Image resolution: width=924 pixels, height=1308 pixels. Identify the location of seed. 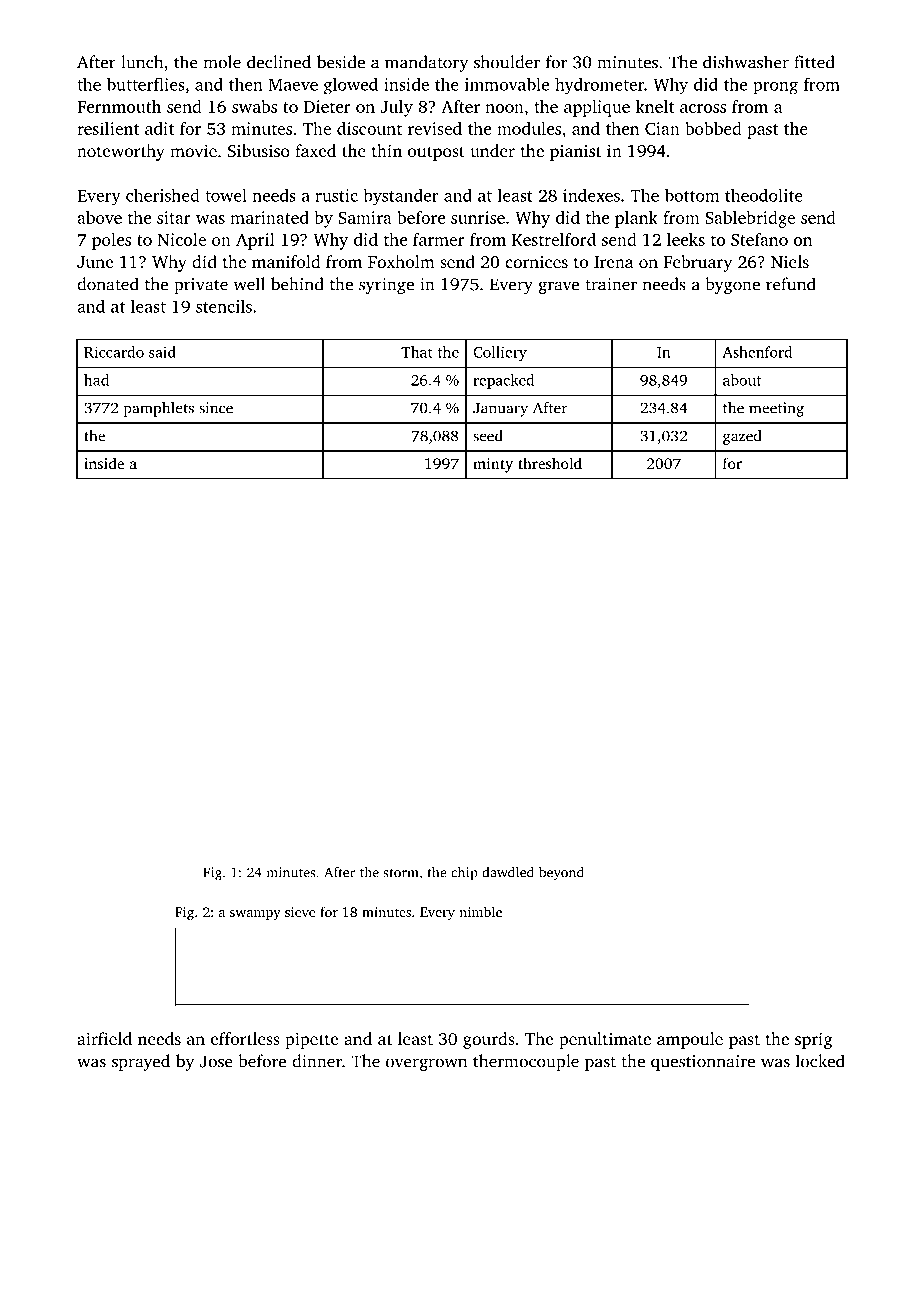
(488, 436).
